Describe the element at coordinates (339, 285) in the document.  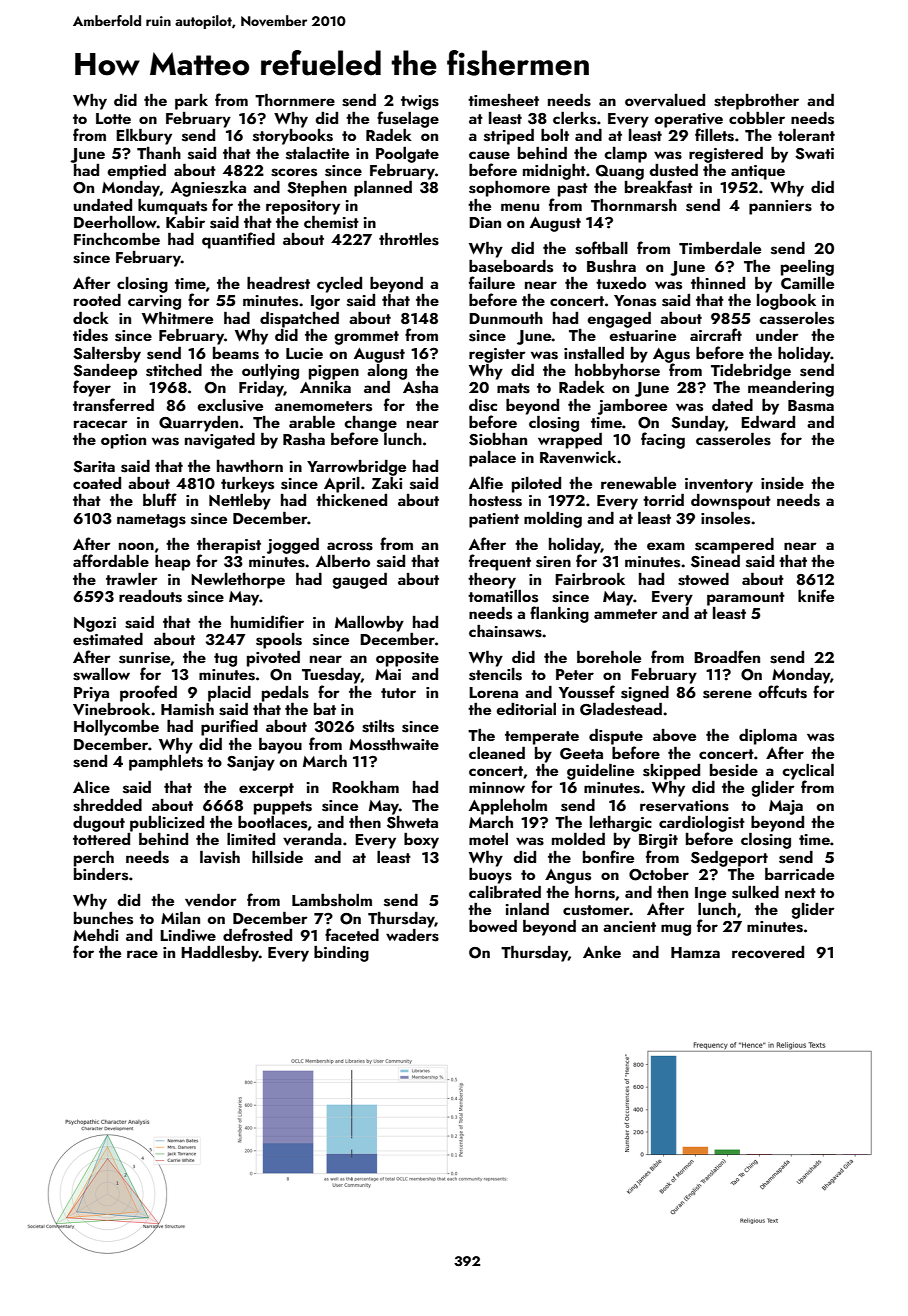
I see `cycled` at that location.
